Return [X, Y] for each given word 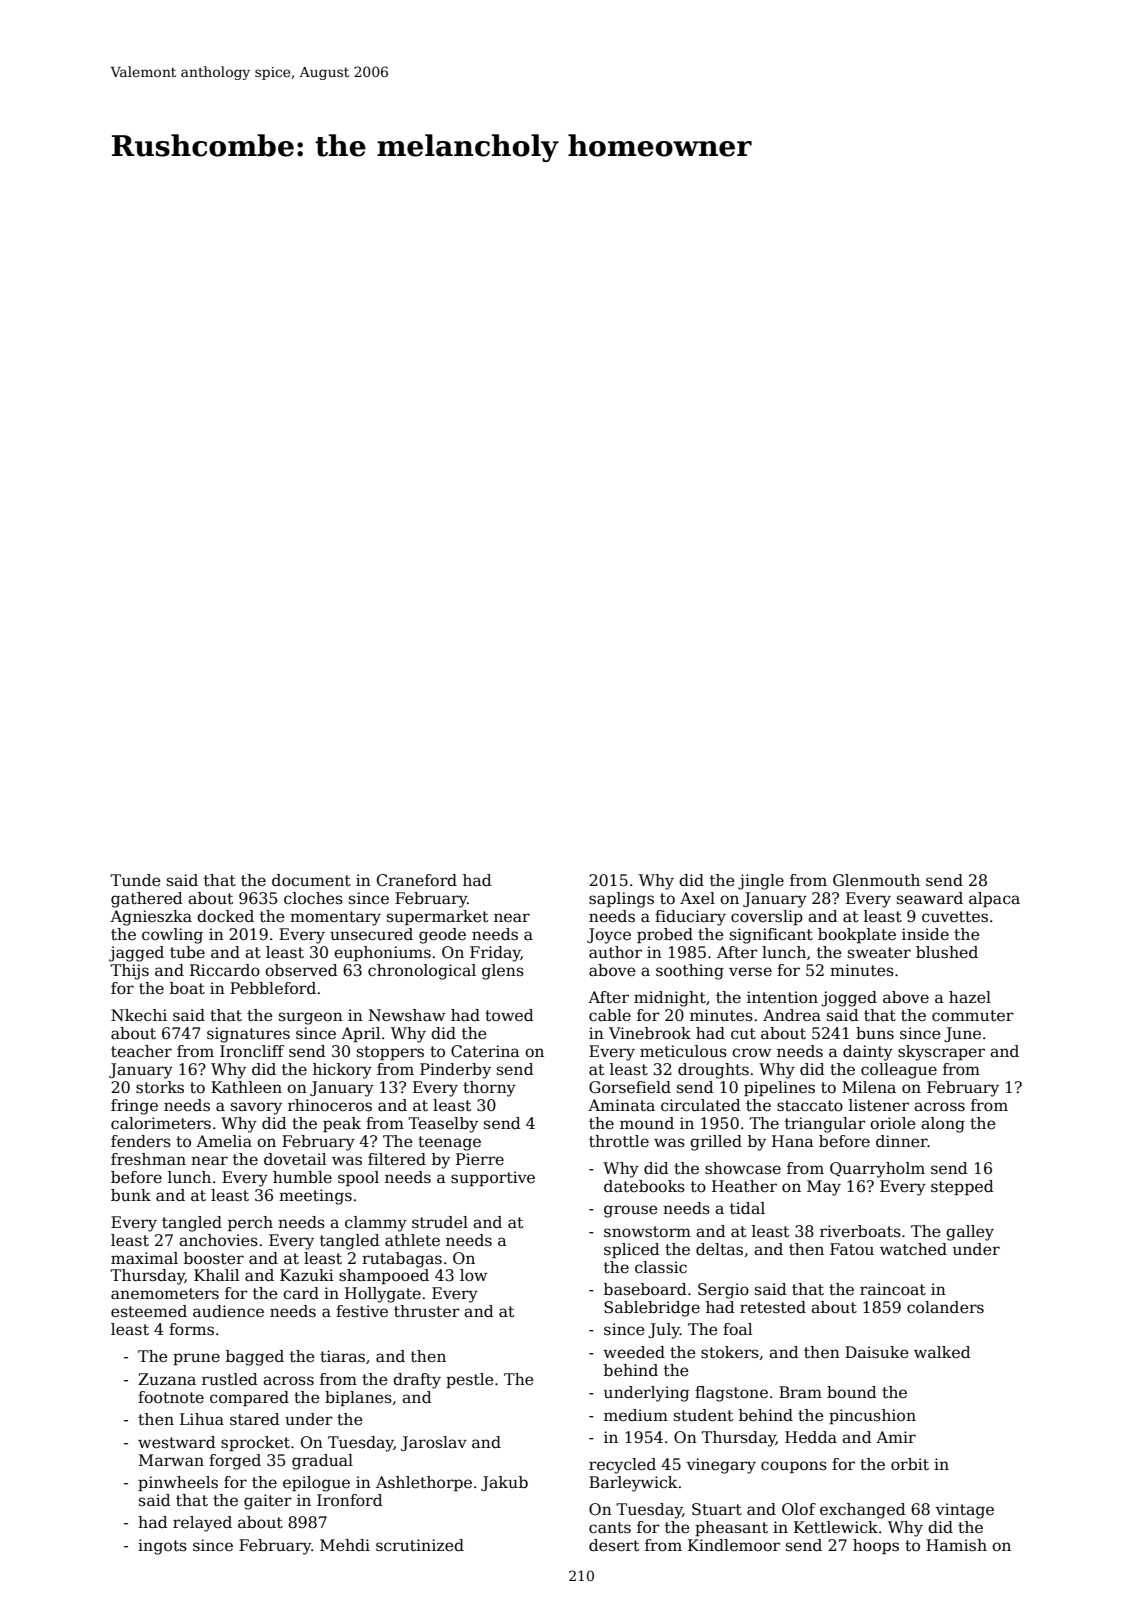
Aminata [621, 1105]
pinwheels [178, 1483]
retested [773, 1307]
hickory [342, 1071]
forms [191, 1329]
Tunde [135, 880]
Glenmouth [876, 880]
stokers [730, 1352]
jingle [761, 882]
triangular [825, 1125]
